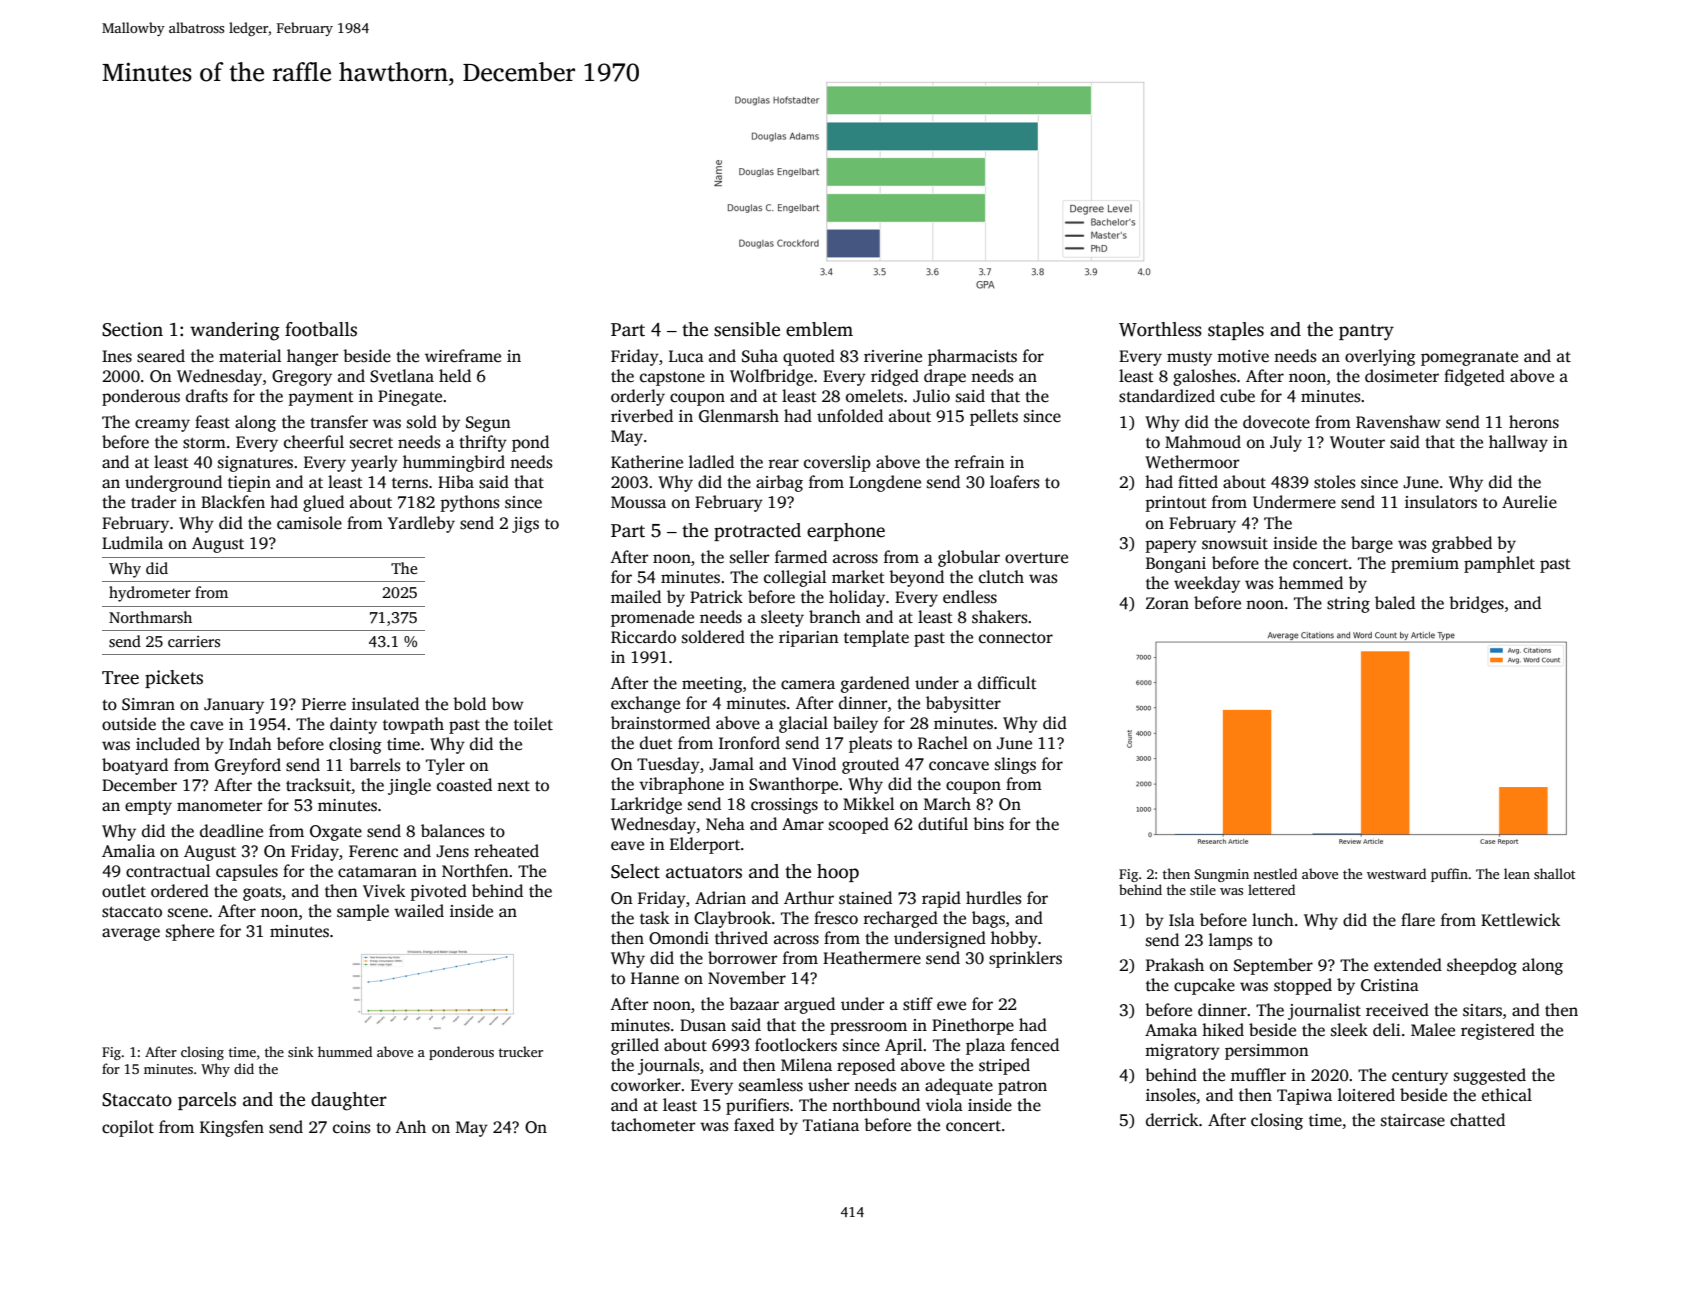 This screenshot has width=1681, height=1299. What do you see at coordinates (712, 685) in the screenshot?
I see `meeting` at bounding box center [712, 685].
